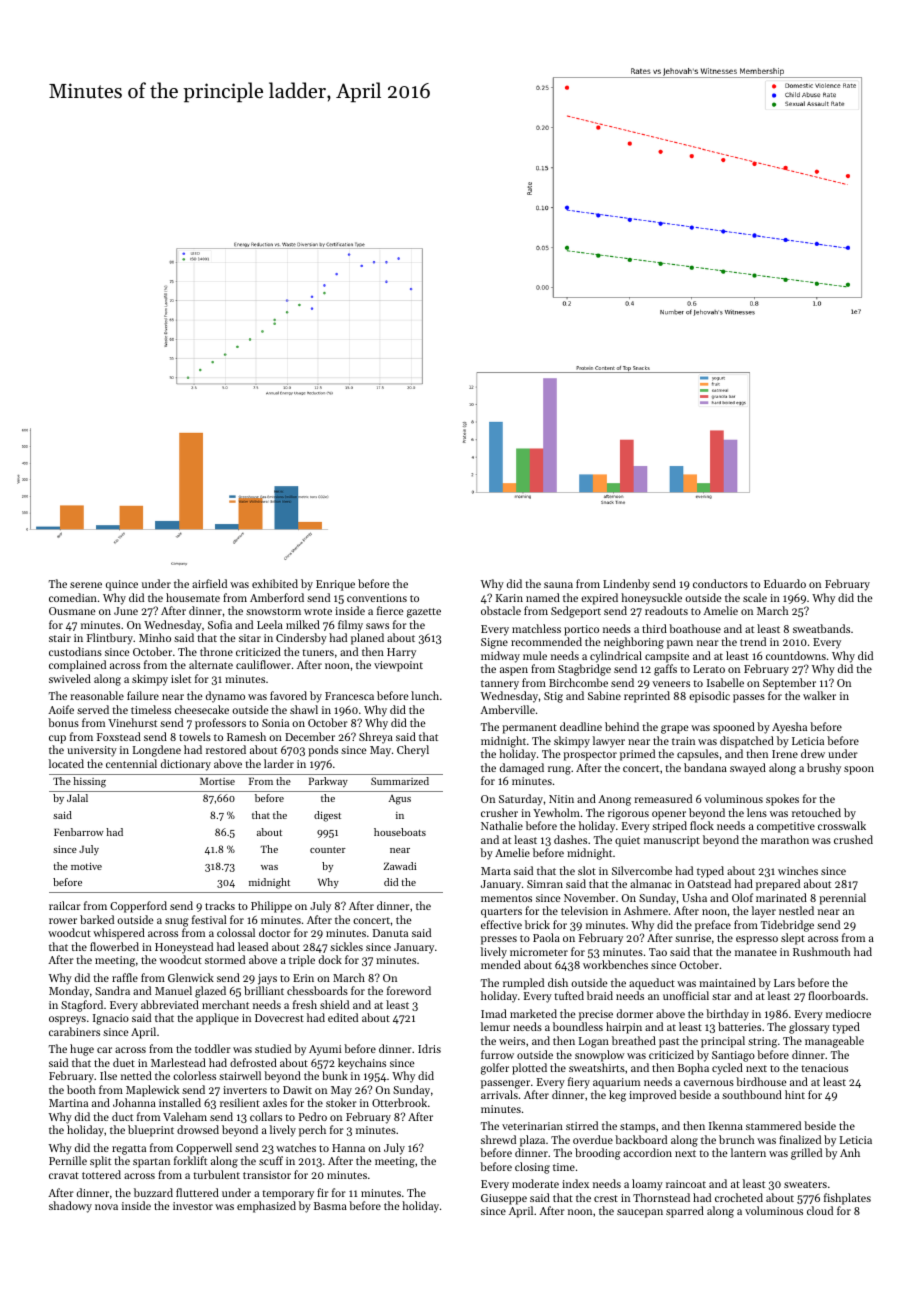  Describe the element at coordinates (409, 990) in the screenshot. I see `foreword` at that location.
